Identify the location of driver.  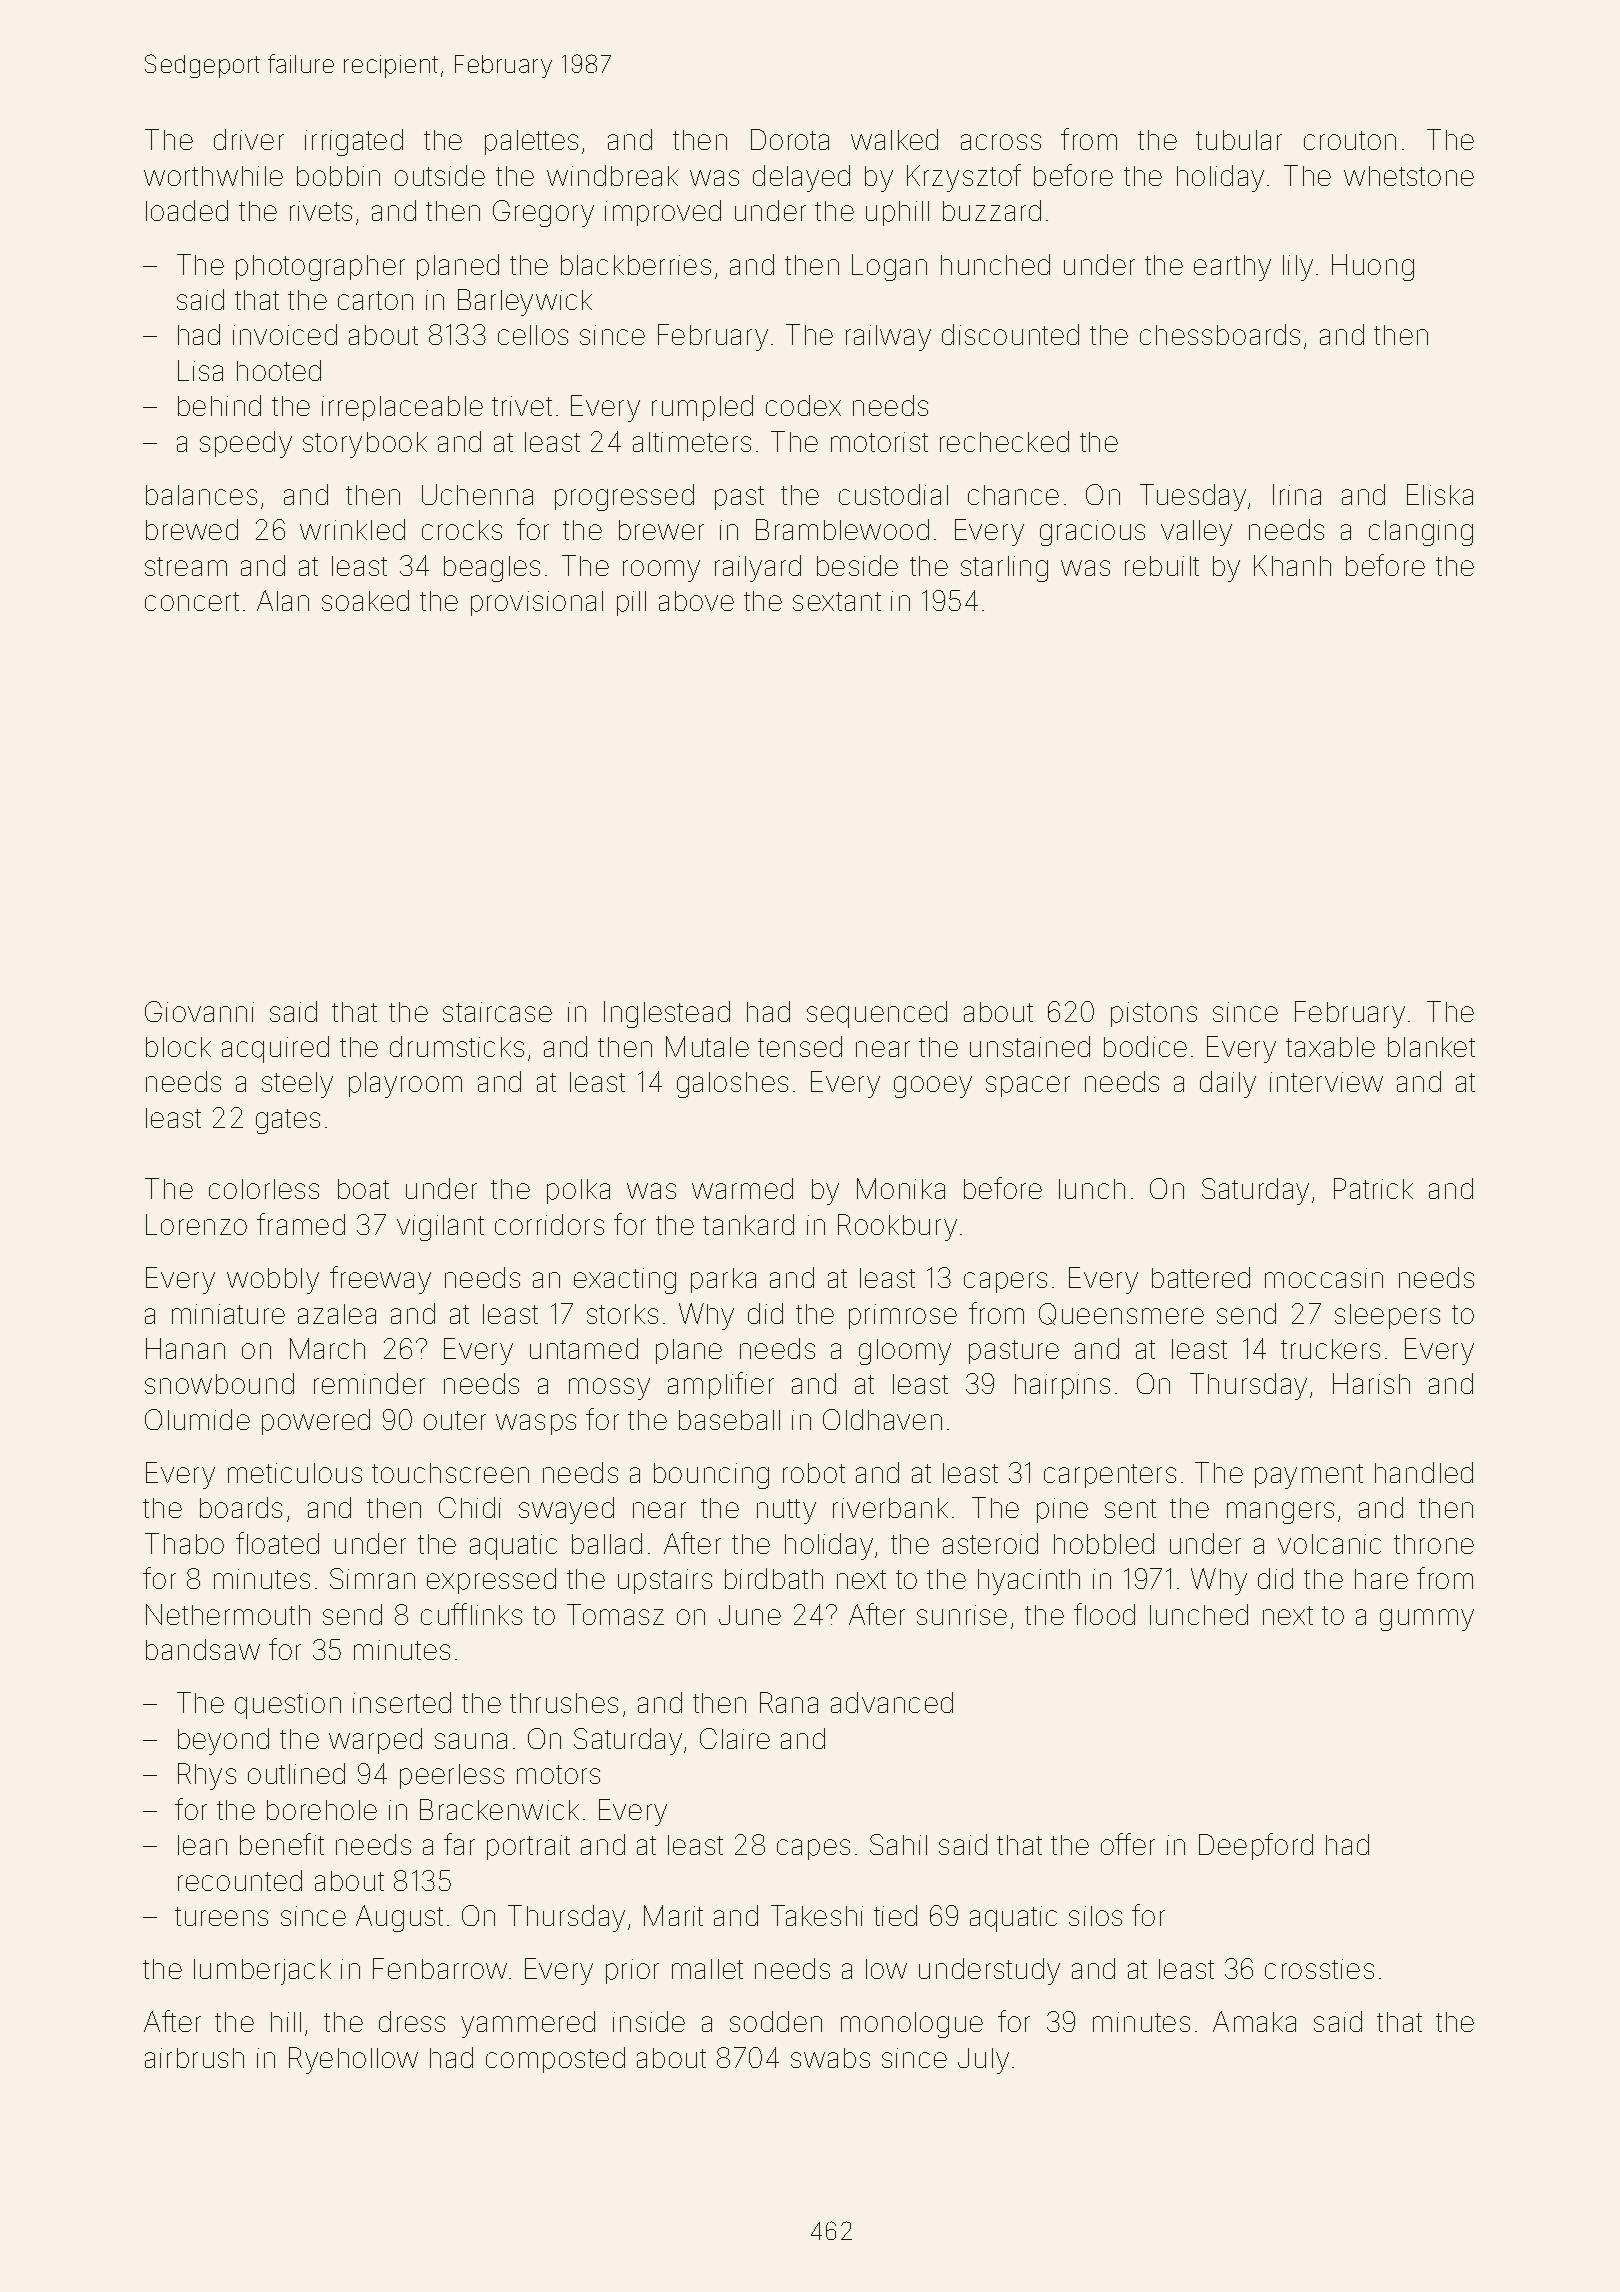
(249, 139).
